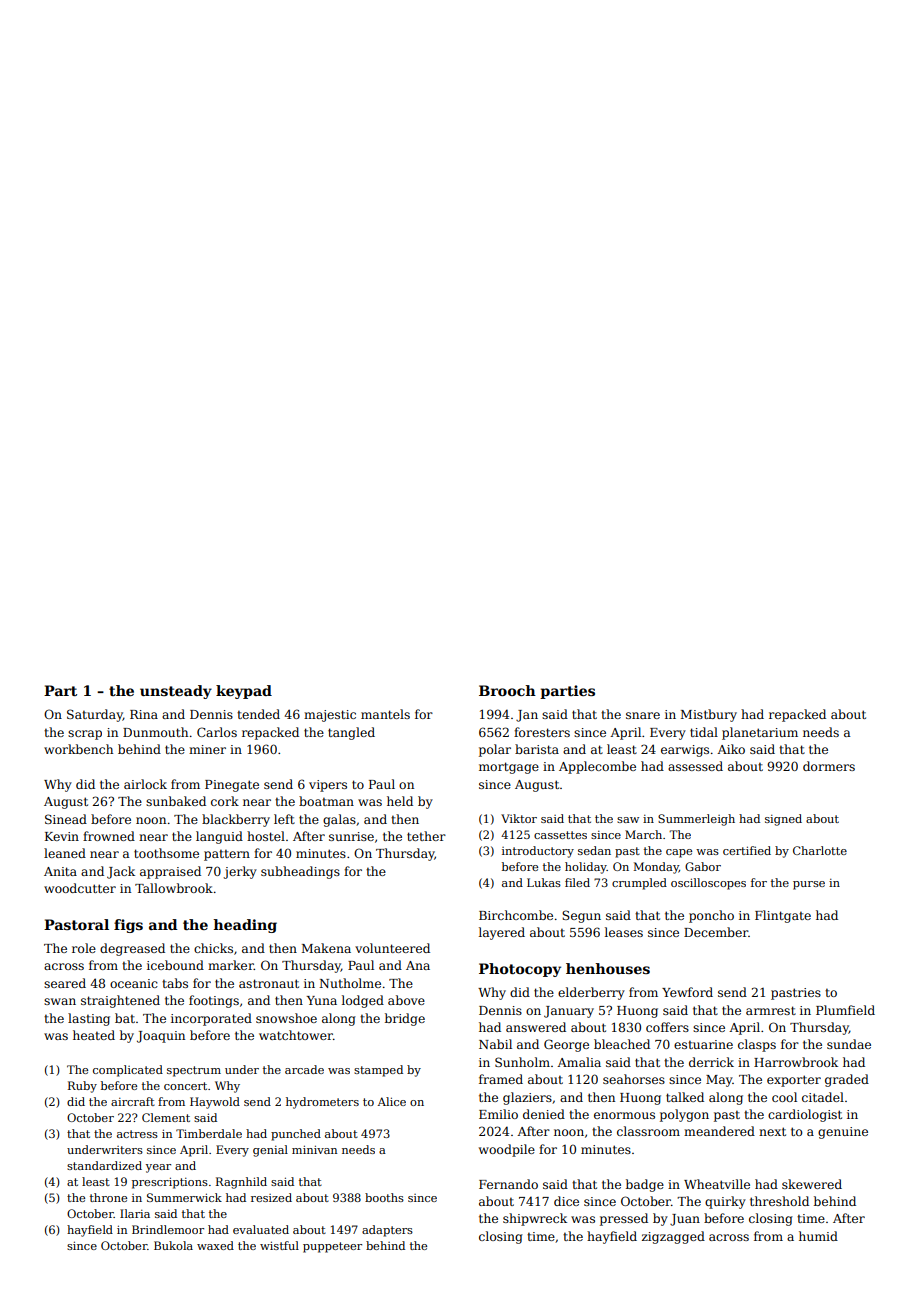 The image size is (924, 1308). What do you see at coordinates (794, 1081) in the screenshot?
I see `exporter` at bounding box center [794, 1081].
